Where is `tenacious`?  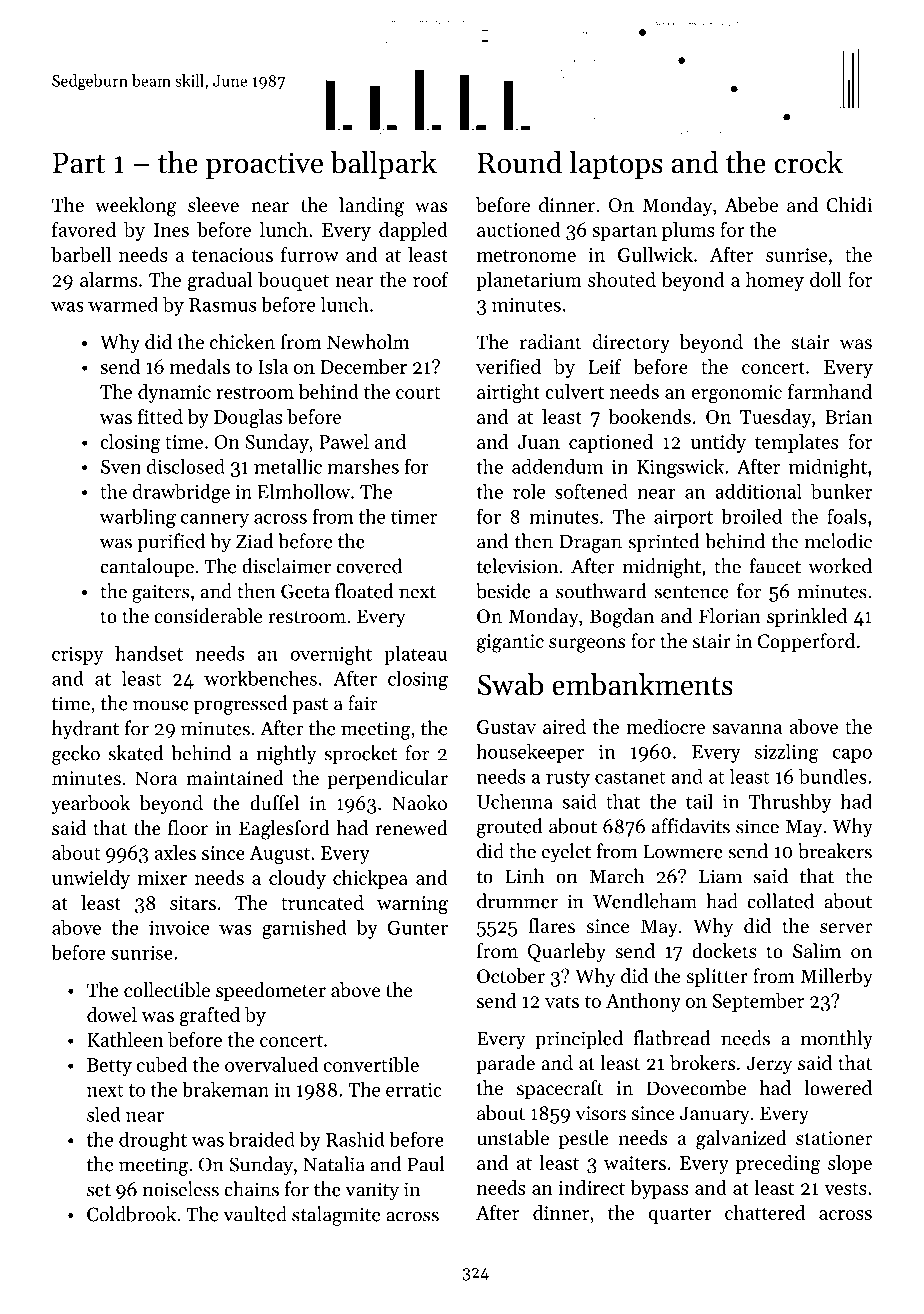
tenacious is located at coordinates (232, 255).
